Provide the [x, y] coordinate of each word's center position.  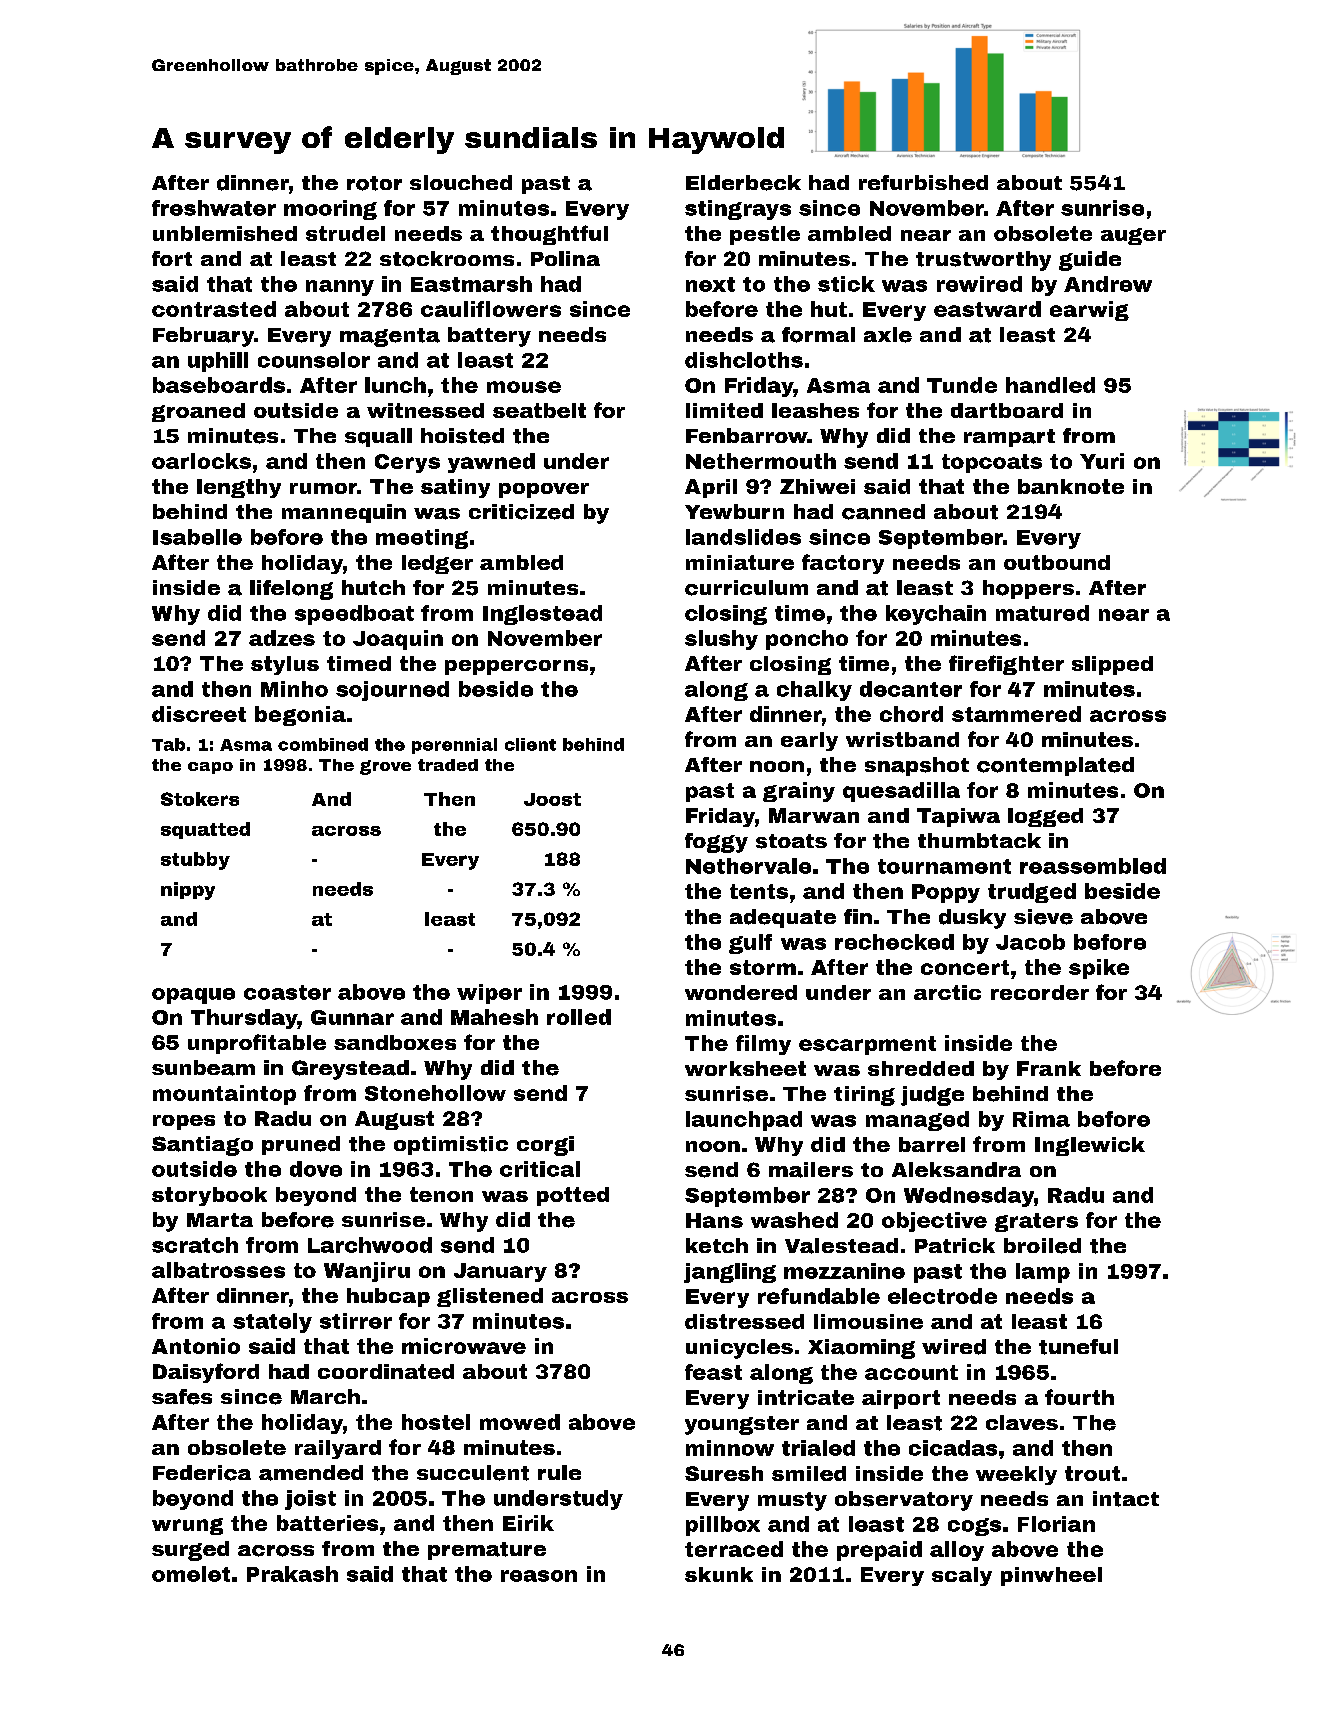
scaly [962, 1576]
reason [539, 1576]
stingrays [738, 210]
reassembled [1093, 866]
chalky [814, 691]
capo [210, 768]
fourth [1079, 1397]
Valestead [841, 1246]
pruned [301, 1145]
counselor [314, 360]
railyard [338, 1449]
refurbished [923, 182]
